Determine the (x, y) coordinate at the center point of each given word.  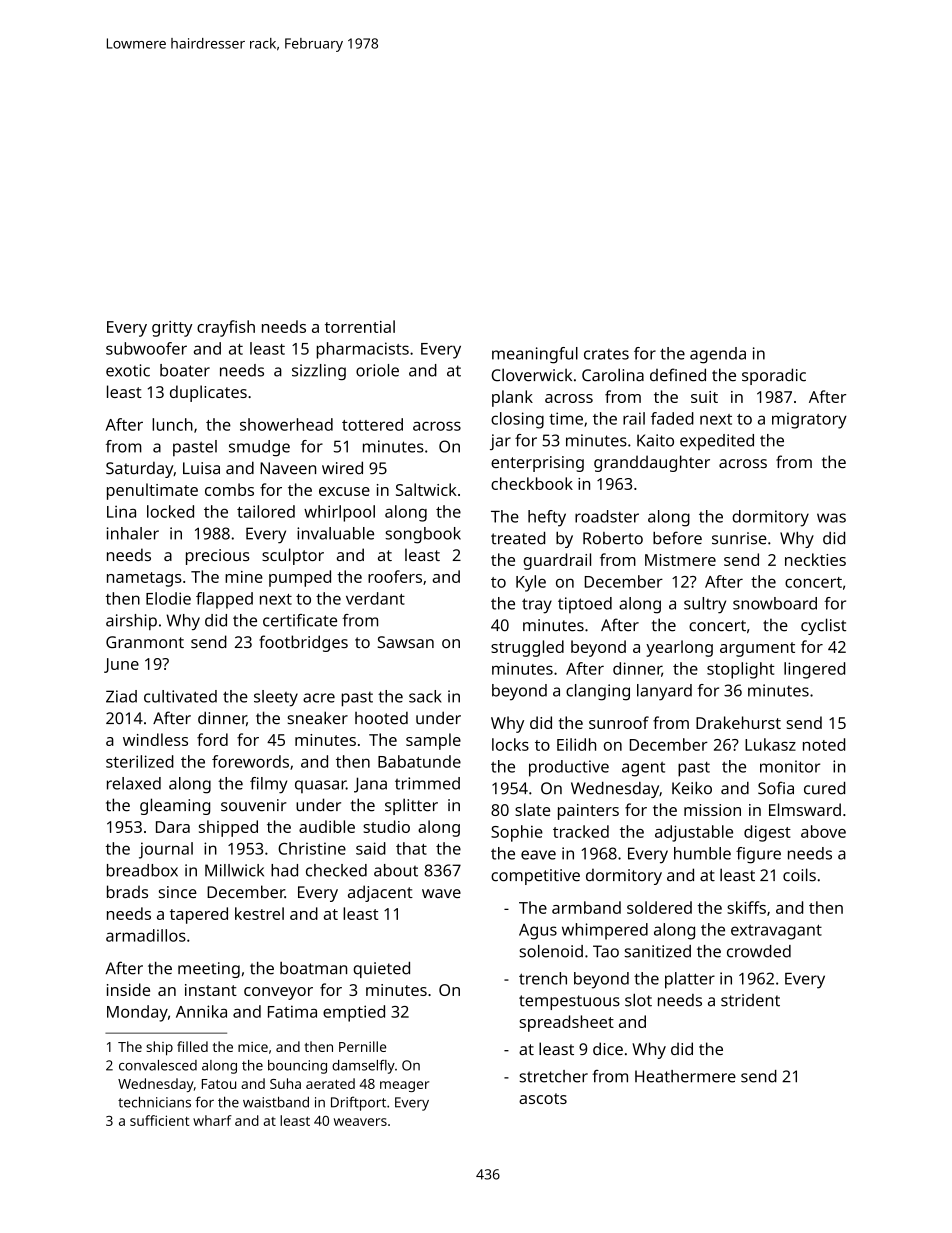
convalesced (158, 1065)
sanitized (658, 951)
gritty (172, 329)
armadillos (146, 935)
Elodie (168, 598)
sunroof (619, 722)
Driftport (358, 1103)
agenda (718, 355)
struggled (527, 648)
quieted (381, 970)
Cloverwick (532, 375)
